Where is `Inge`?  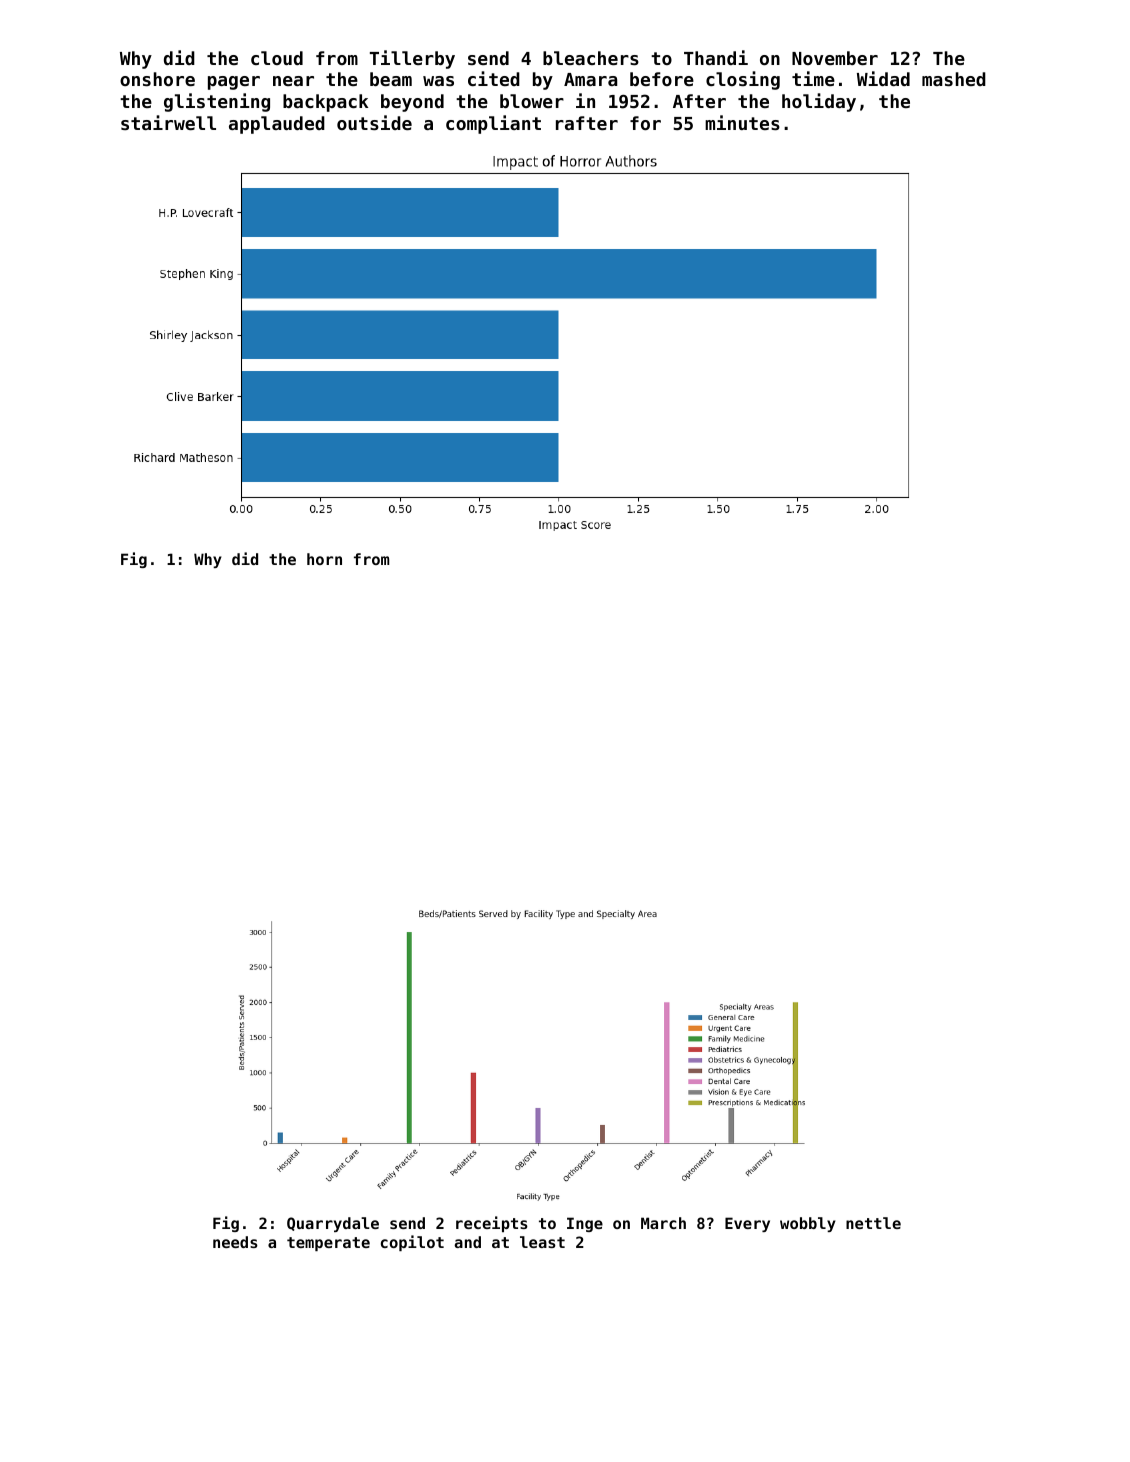
Inge is located at coordinates (585, 1224).
